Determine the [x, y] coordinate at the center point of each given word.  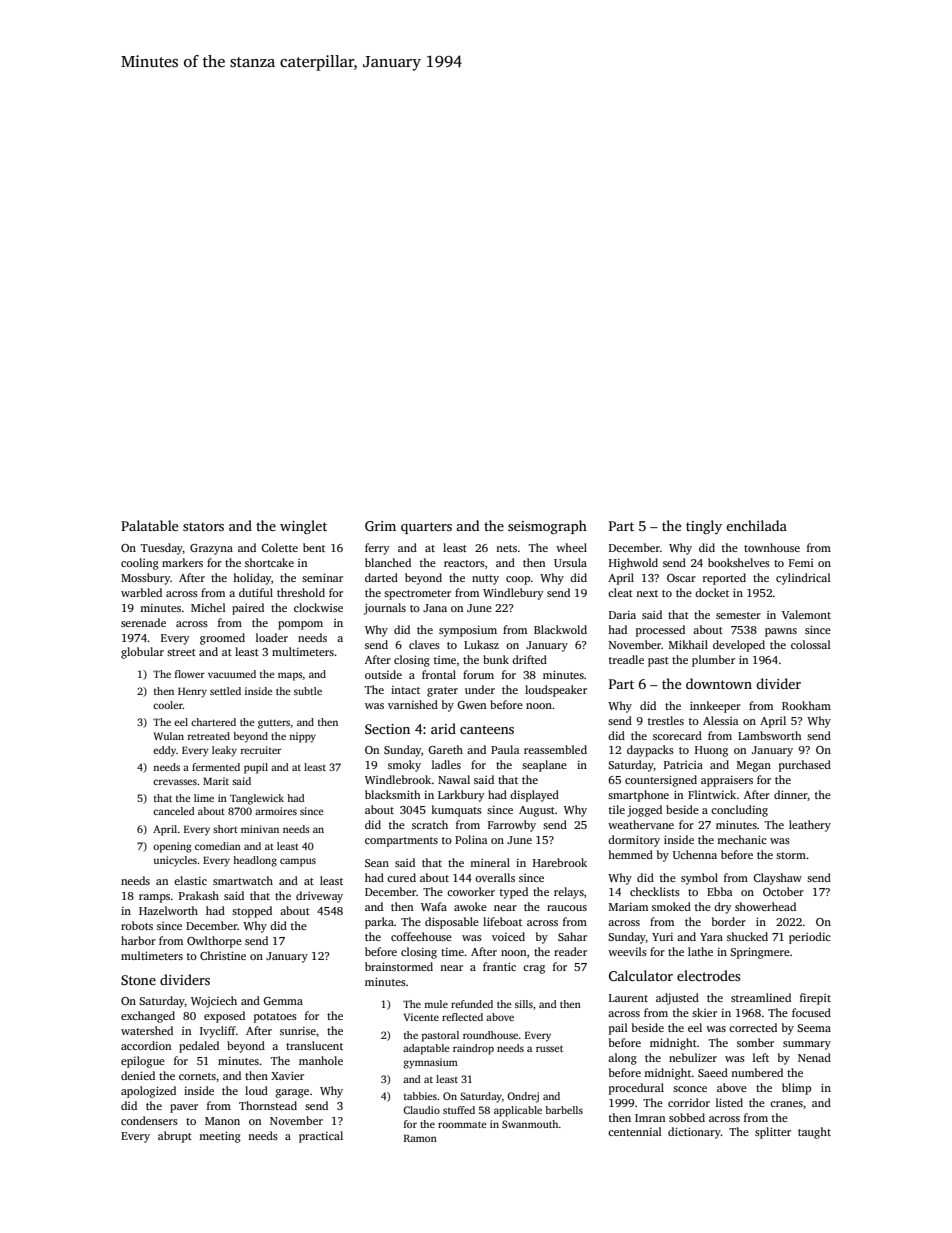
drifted [529, 659]
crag [534, 969]
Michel [208, 607]
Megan [754, 766]
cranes [786, 1104]
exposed [224, 1017]
